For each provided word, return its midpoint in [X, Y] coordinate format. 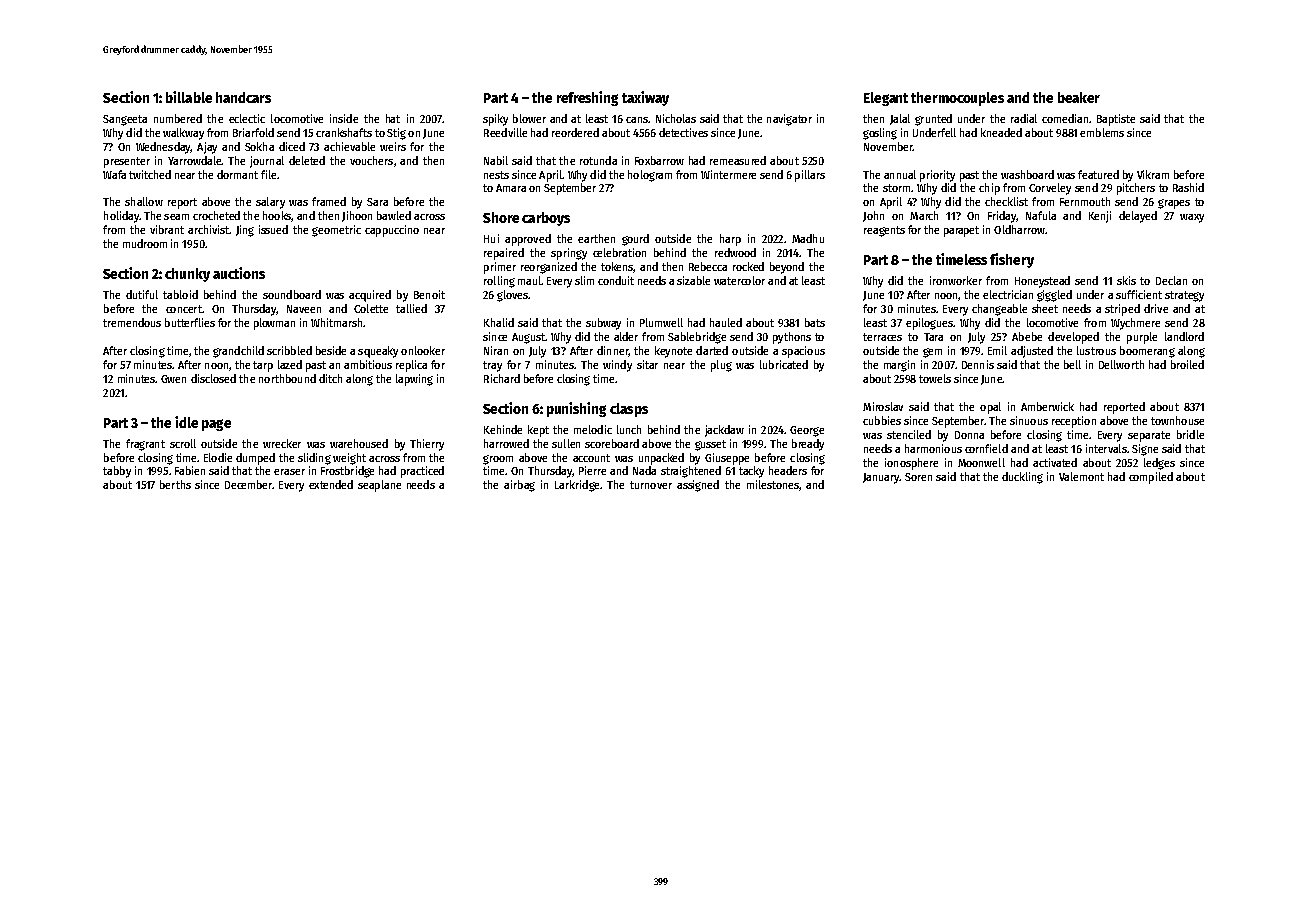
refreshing [587, 98]
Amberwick [1047, 406]
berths [175, 484]
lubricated [784, 364]
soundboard [292, 294]
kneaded [1001, 132]
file [268, 174]
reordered [575, 132]
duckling [1022, 478]
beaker [1079, 97]
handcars [243, 97]
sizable [693, 280]
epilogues [929, 324]
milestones [773, 484]
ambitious [368, 364]
